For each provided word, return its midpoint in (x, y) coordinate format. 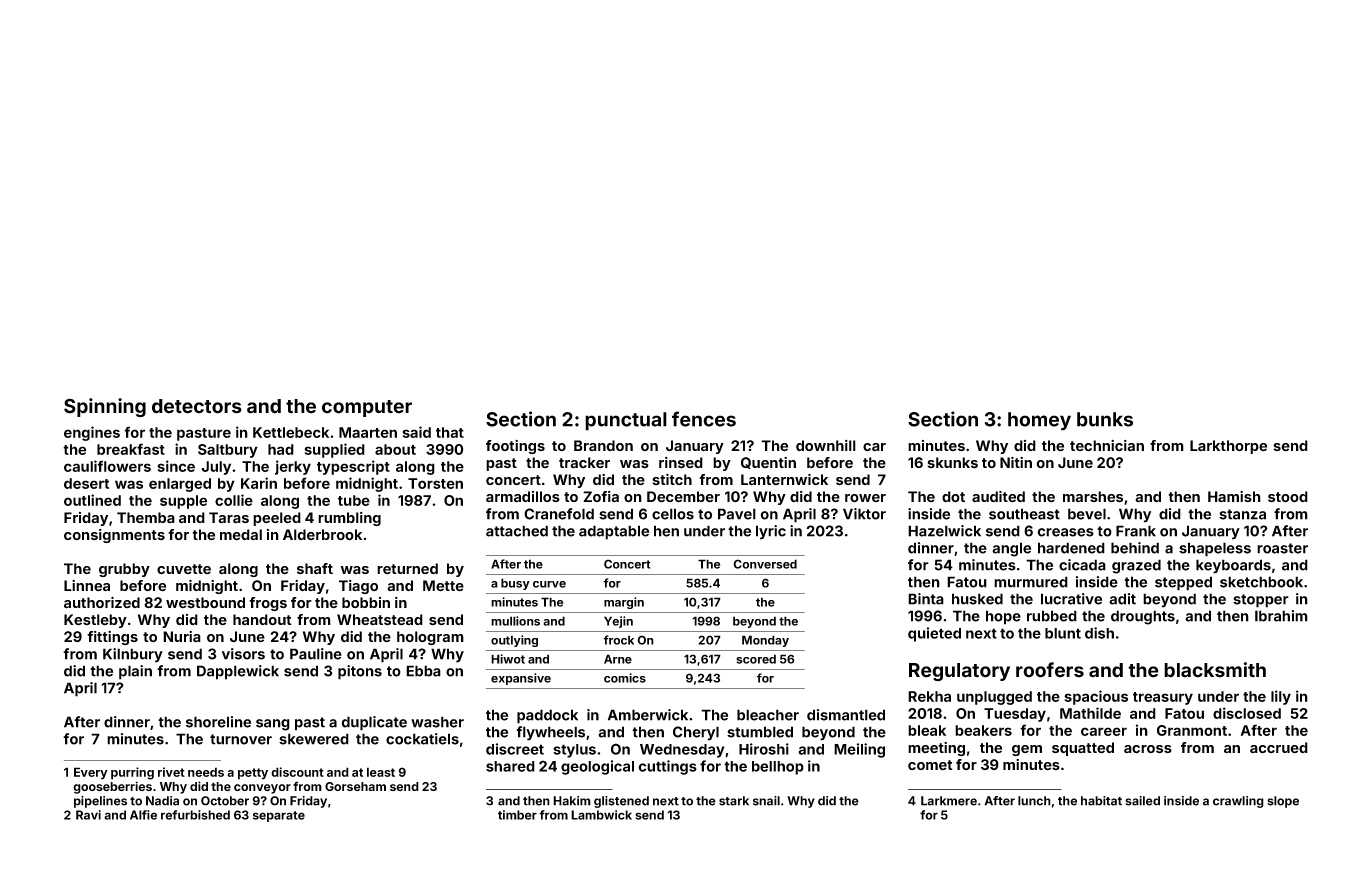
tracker (584, 462)
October (225, 801)
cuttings (667, 767)
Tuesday (1015, 715)
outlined (92, 500)
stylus (574, 751)
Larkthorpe (1228, 447)
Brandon (603, 445)
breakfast (131, 449)
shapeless (1215, 549)
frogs (268, 604)
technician (1107, 446)
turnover (241, 739)
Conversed (765, 564)
